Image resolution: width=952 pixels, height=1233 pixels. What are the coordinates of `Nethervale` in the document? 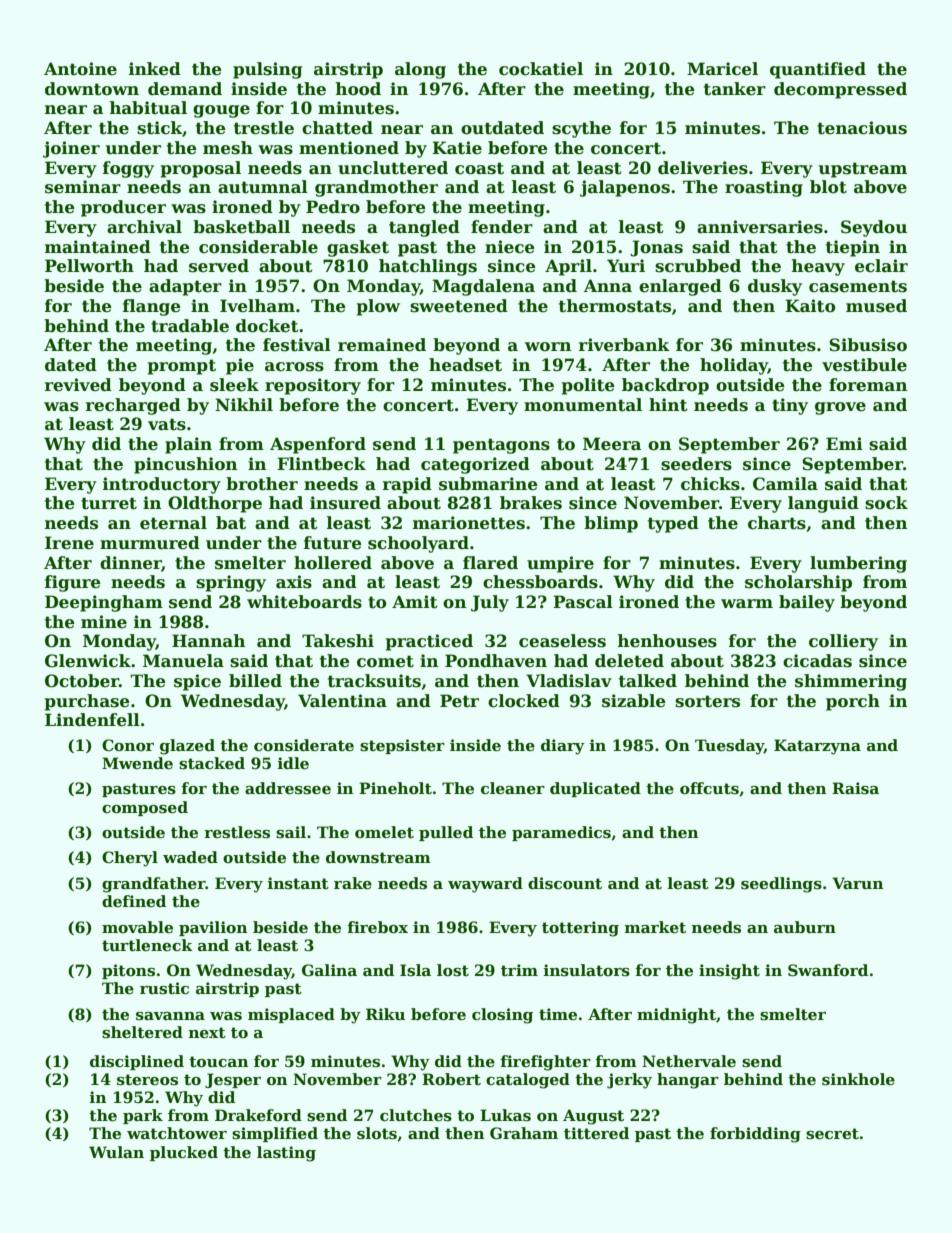 It's located at (689, 1061).
